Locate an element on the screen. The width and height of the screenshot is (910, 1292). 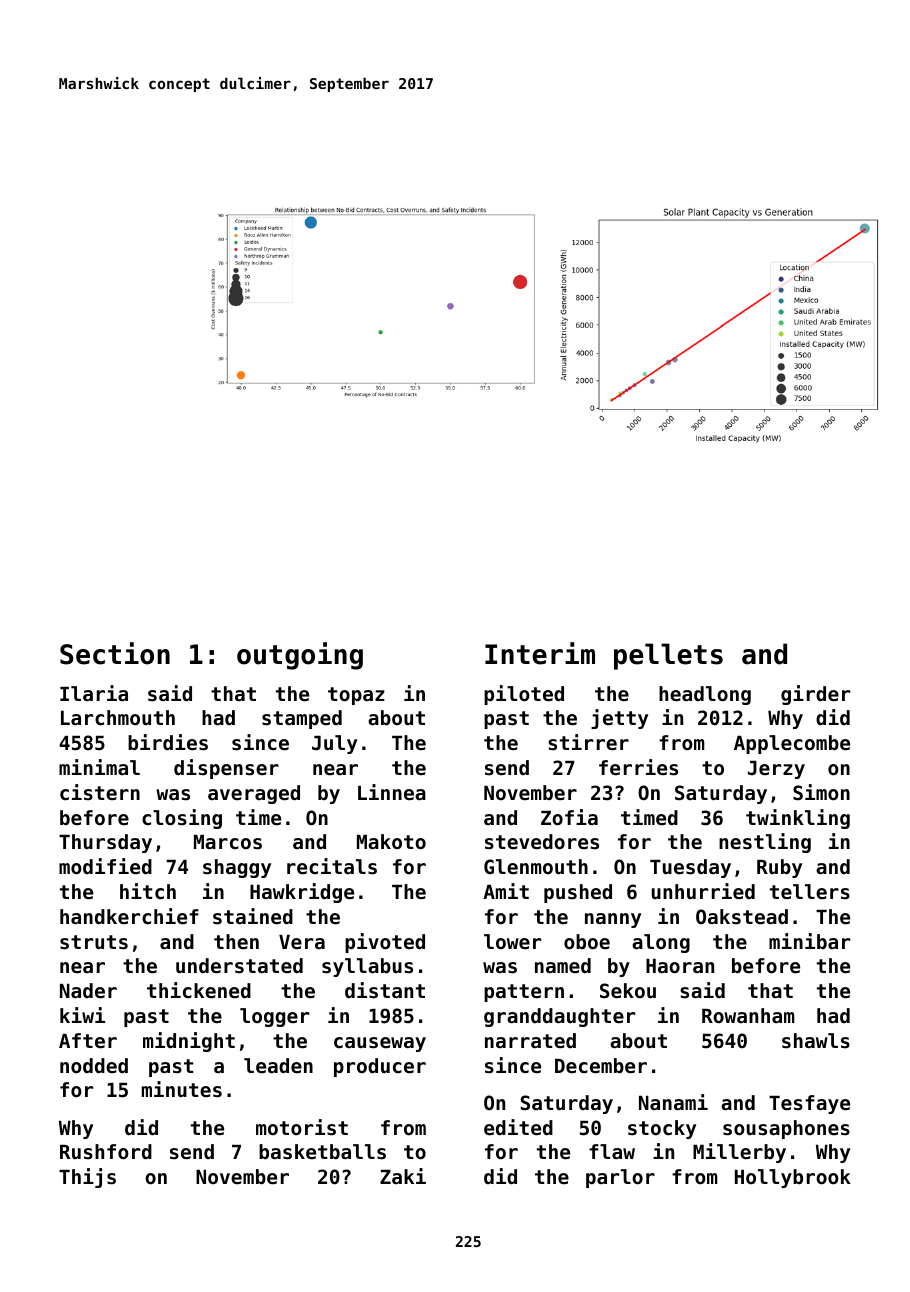
Section is located at coordinates (115, 653).
